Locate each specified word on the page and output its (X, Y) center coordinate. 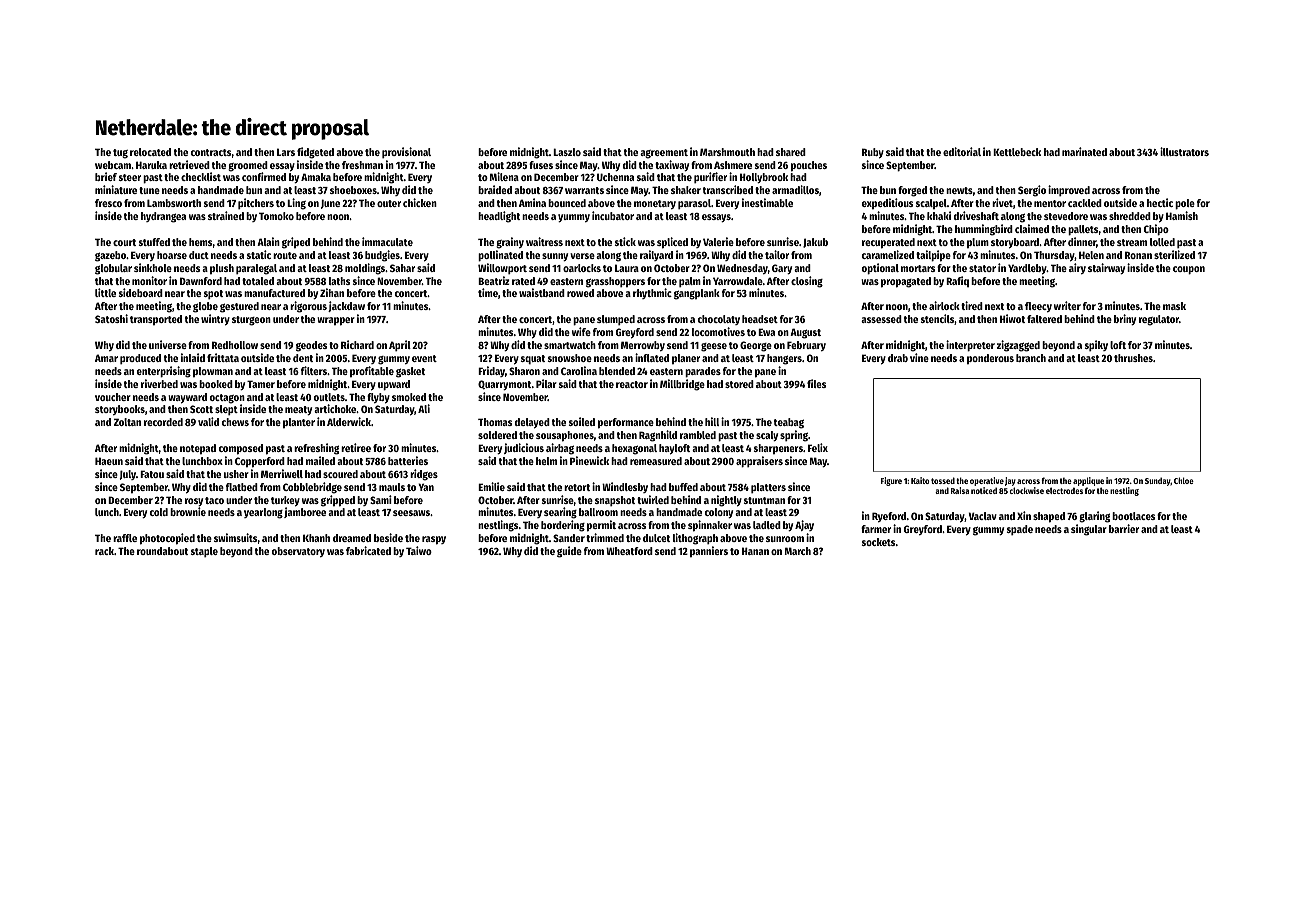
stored (739, 384)
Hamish (1182, 215)
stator (982, 268)
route (285, 255)
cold (159, 512)
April (400, 345)
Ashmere (733, 165)
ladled (767, 525)
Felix (818, 447)
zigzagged (1018, 346)
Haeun (109, 461)
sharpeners (778, 449)
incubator (613, 215)
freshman (362, 165)
